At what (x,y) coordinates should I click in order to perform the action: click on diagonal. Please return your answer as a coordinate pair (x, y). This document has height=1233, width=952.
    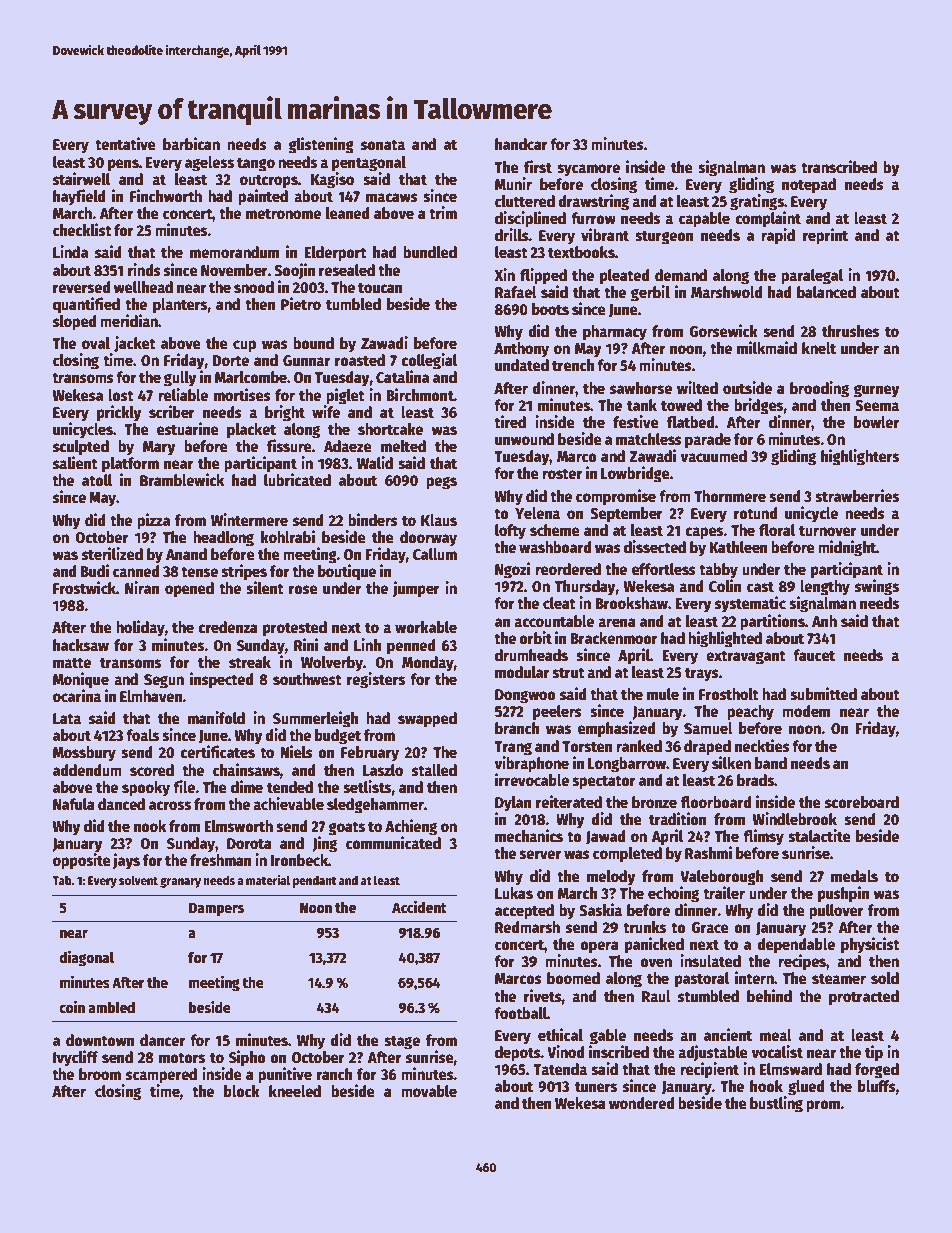
    Looking at the image, I should click on (86, 959).
